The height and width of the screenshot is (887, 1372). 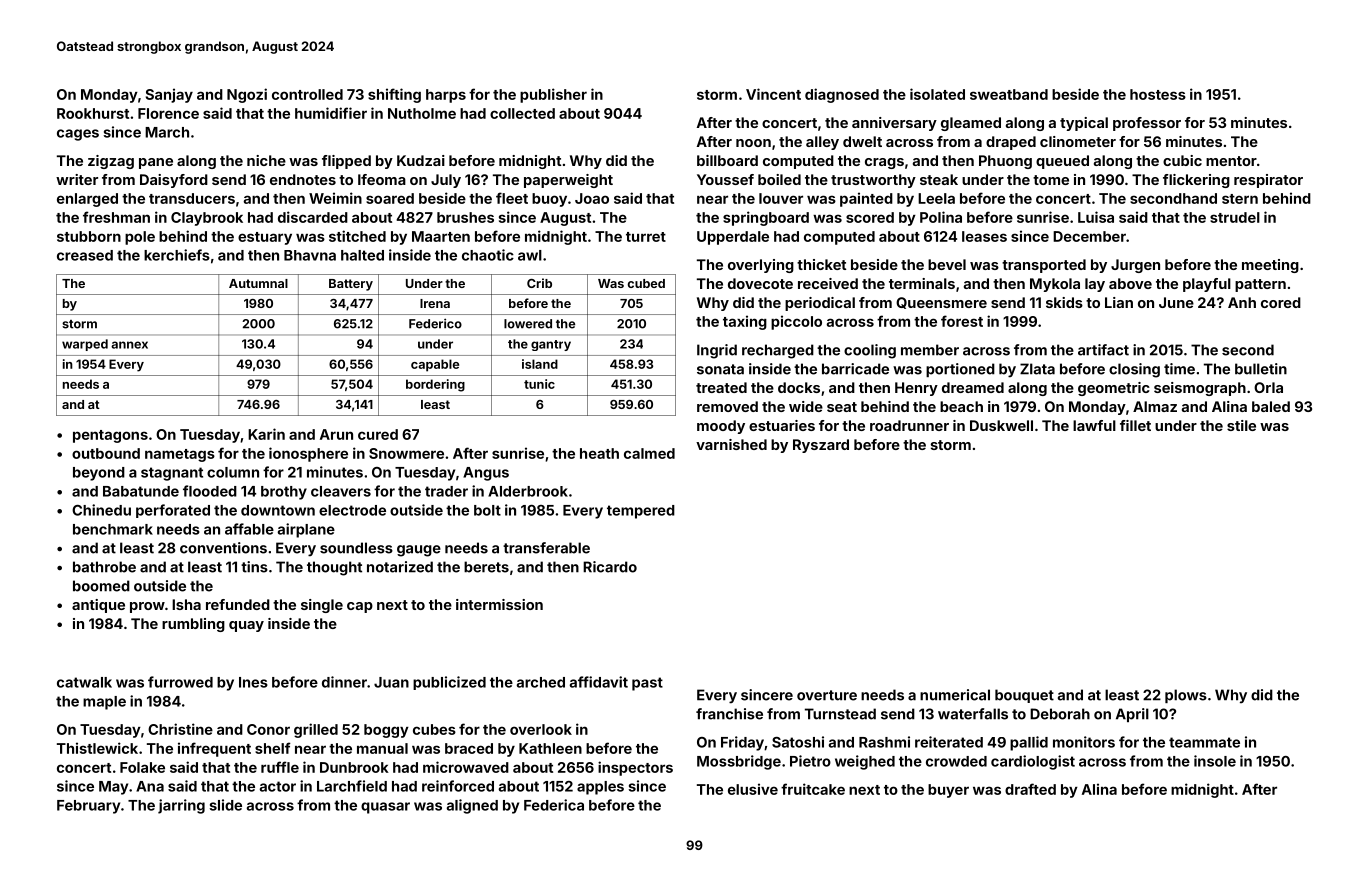 I want to click on dinner, so click(x=344, y=682).
